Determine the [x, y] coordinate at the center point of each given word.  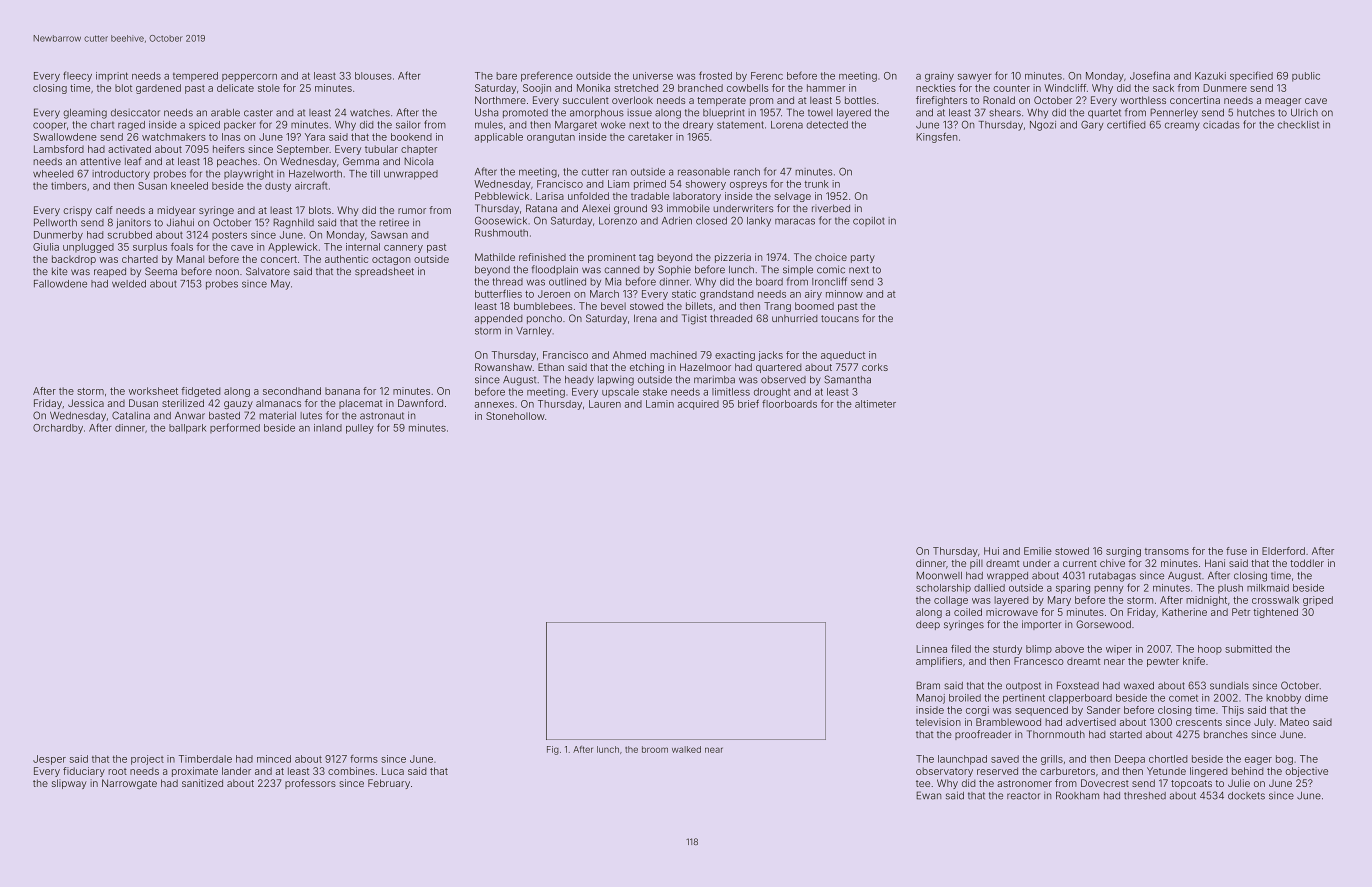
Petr [1241, 612]
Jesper [49, 760]
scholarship [943, 589]
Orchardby [58, 429]
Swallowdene [65, 137]
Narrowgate [129, 784]
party [863, 258]
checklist [1298, 125]
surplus [150, 248]
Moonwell [939, 575]
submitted [1248, 649]
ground [630, 209]
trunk [817, 184]
